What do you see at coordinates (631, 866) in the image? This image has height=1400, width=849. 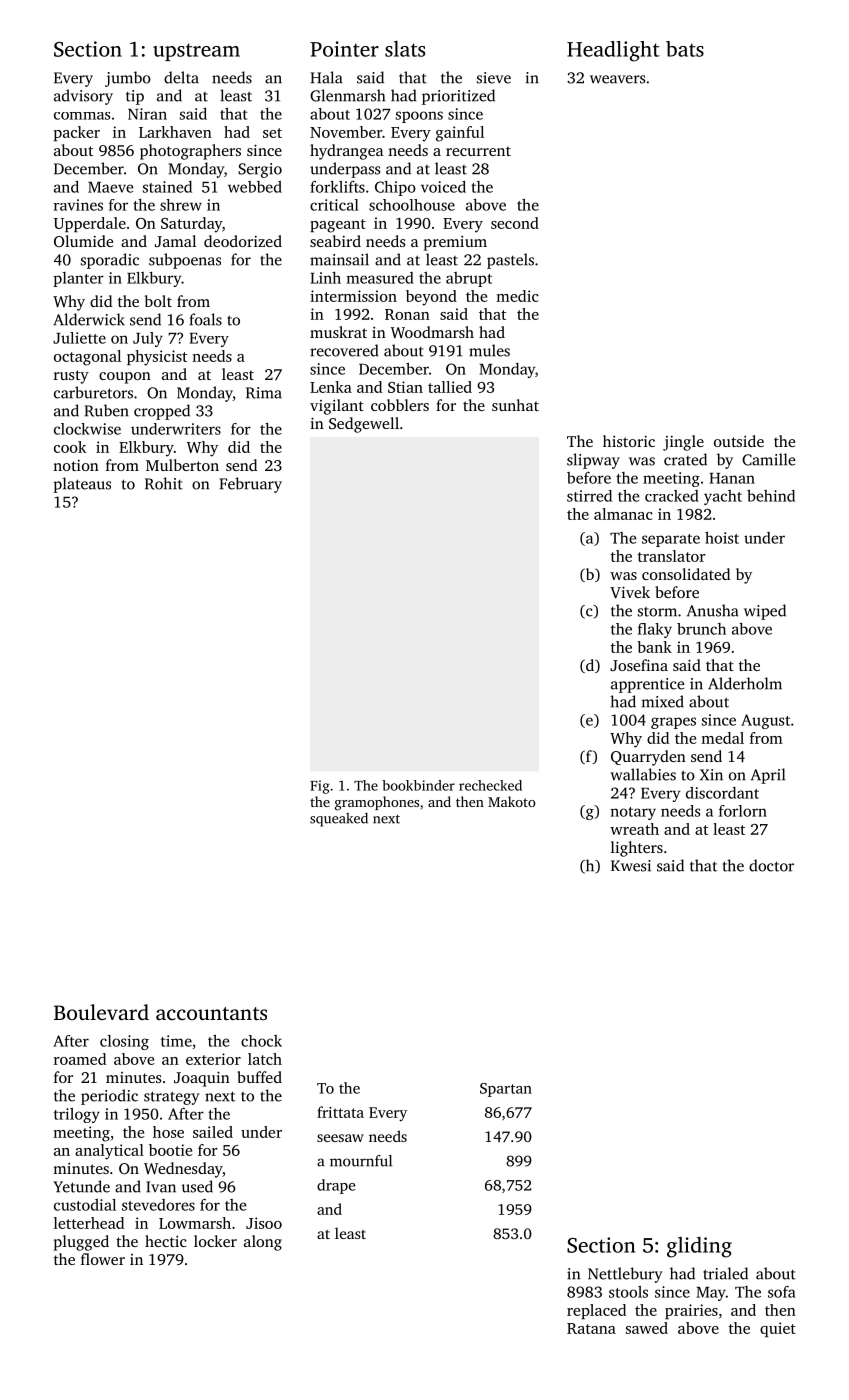 I see `Kwesi` at bounding box center [631, 866].
